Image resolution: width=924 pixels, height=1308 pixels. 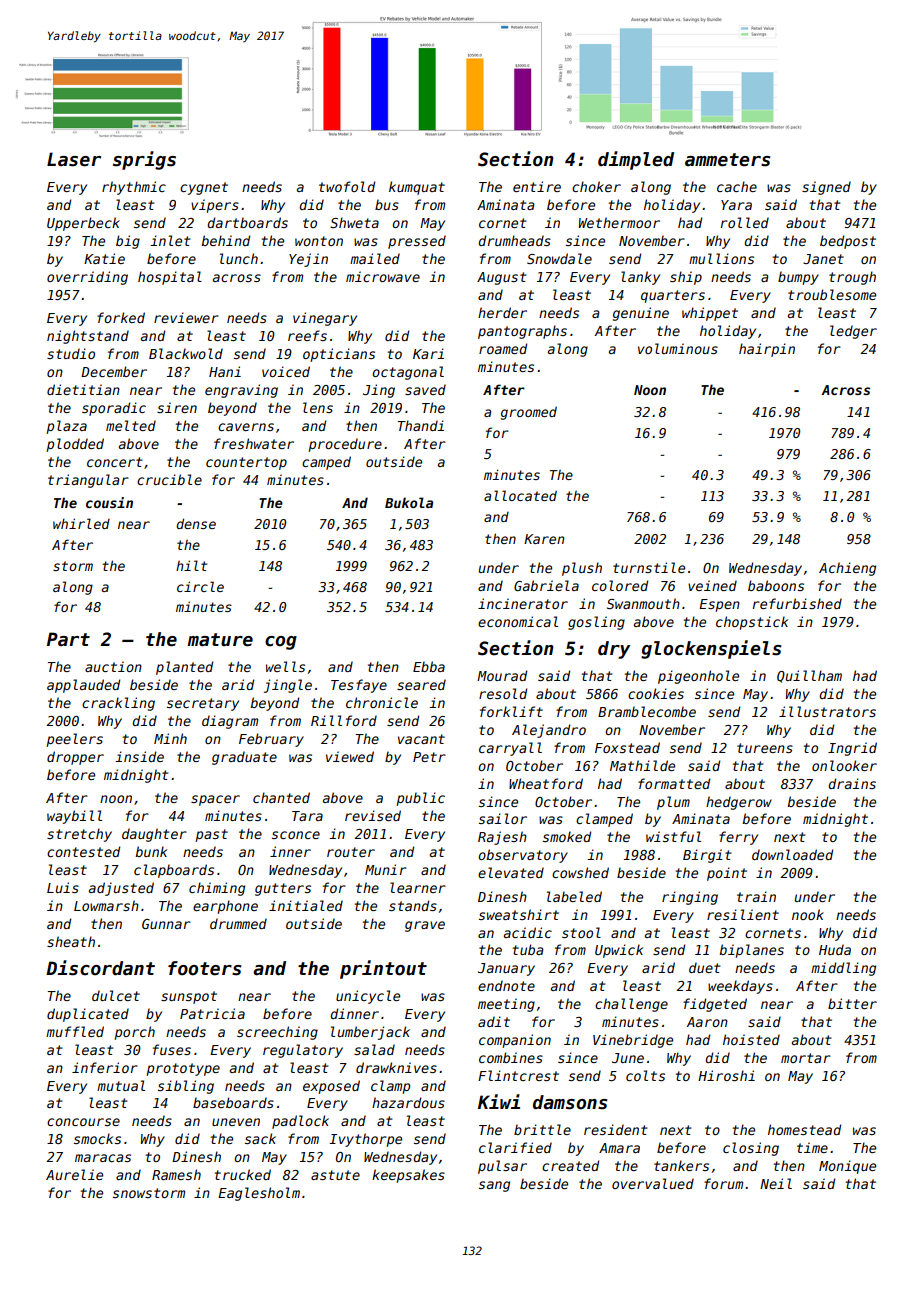 What do you see at coordinates (134, 188) in the image?
I see `rhythmic` at bounding box center [134, 188].
